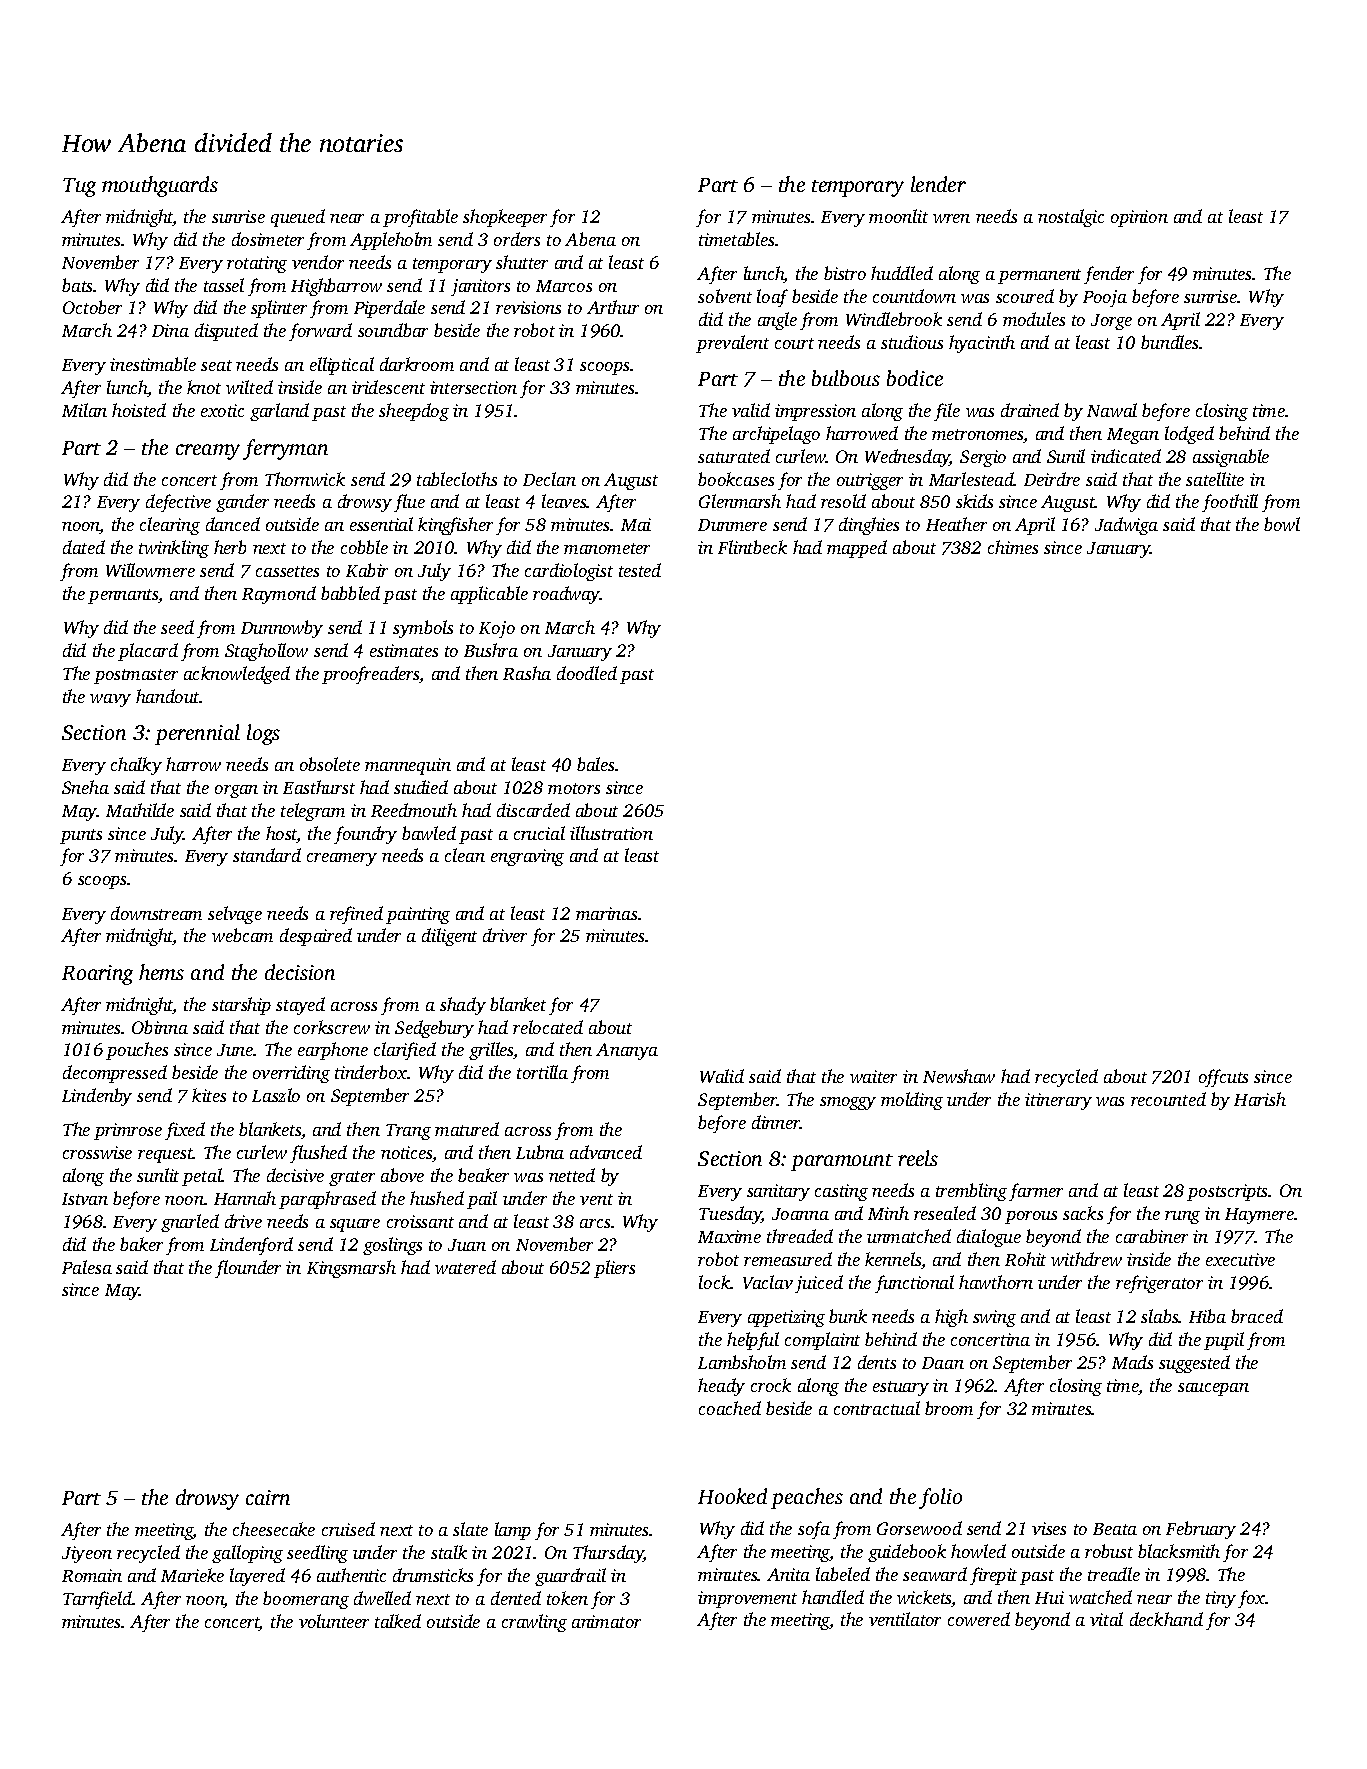  Describe the element at coordinates (1230, 503) in the screenshot. I see `foothill` at that location.
